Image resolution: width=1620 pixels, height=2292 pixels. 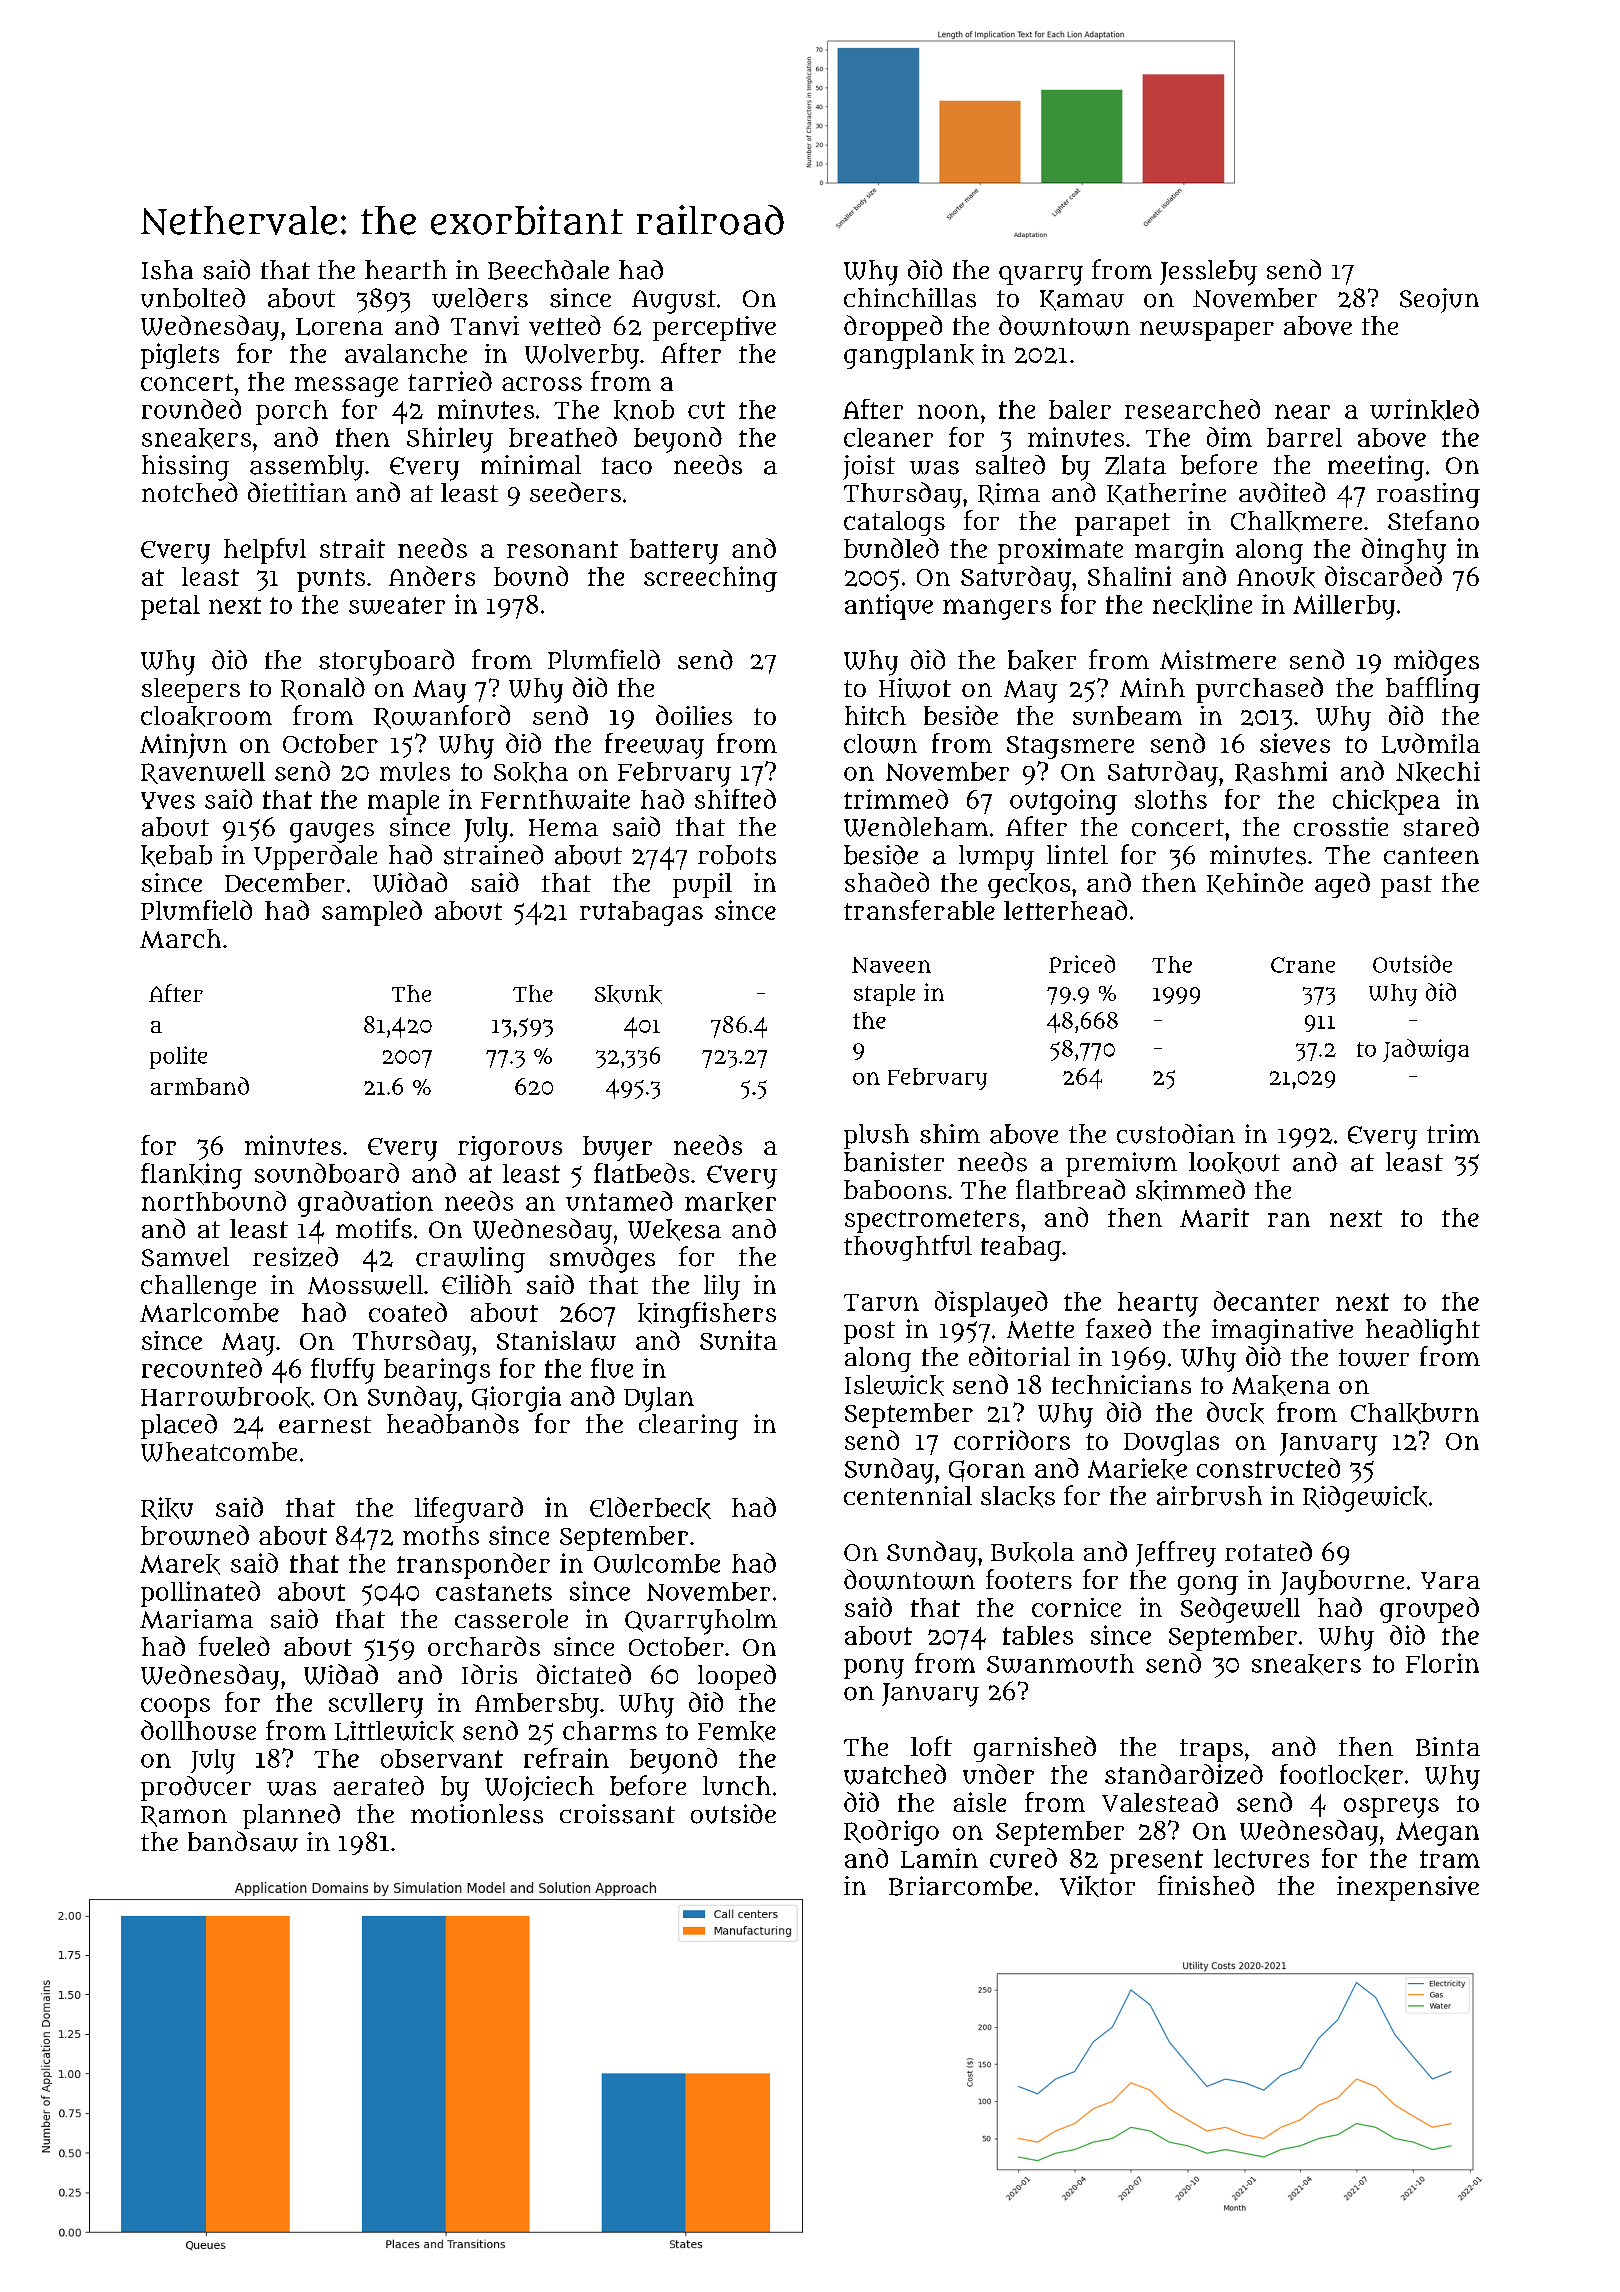 I want to click on catalogs, so click(x=894, y=523).
